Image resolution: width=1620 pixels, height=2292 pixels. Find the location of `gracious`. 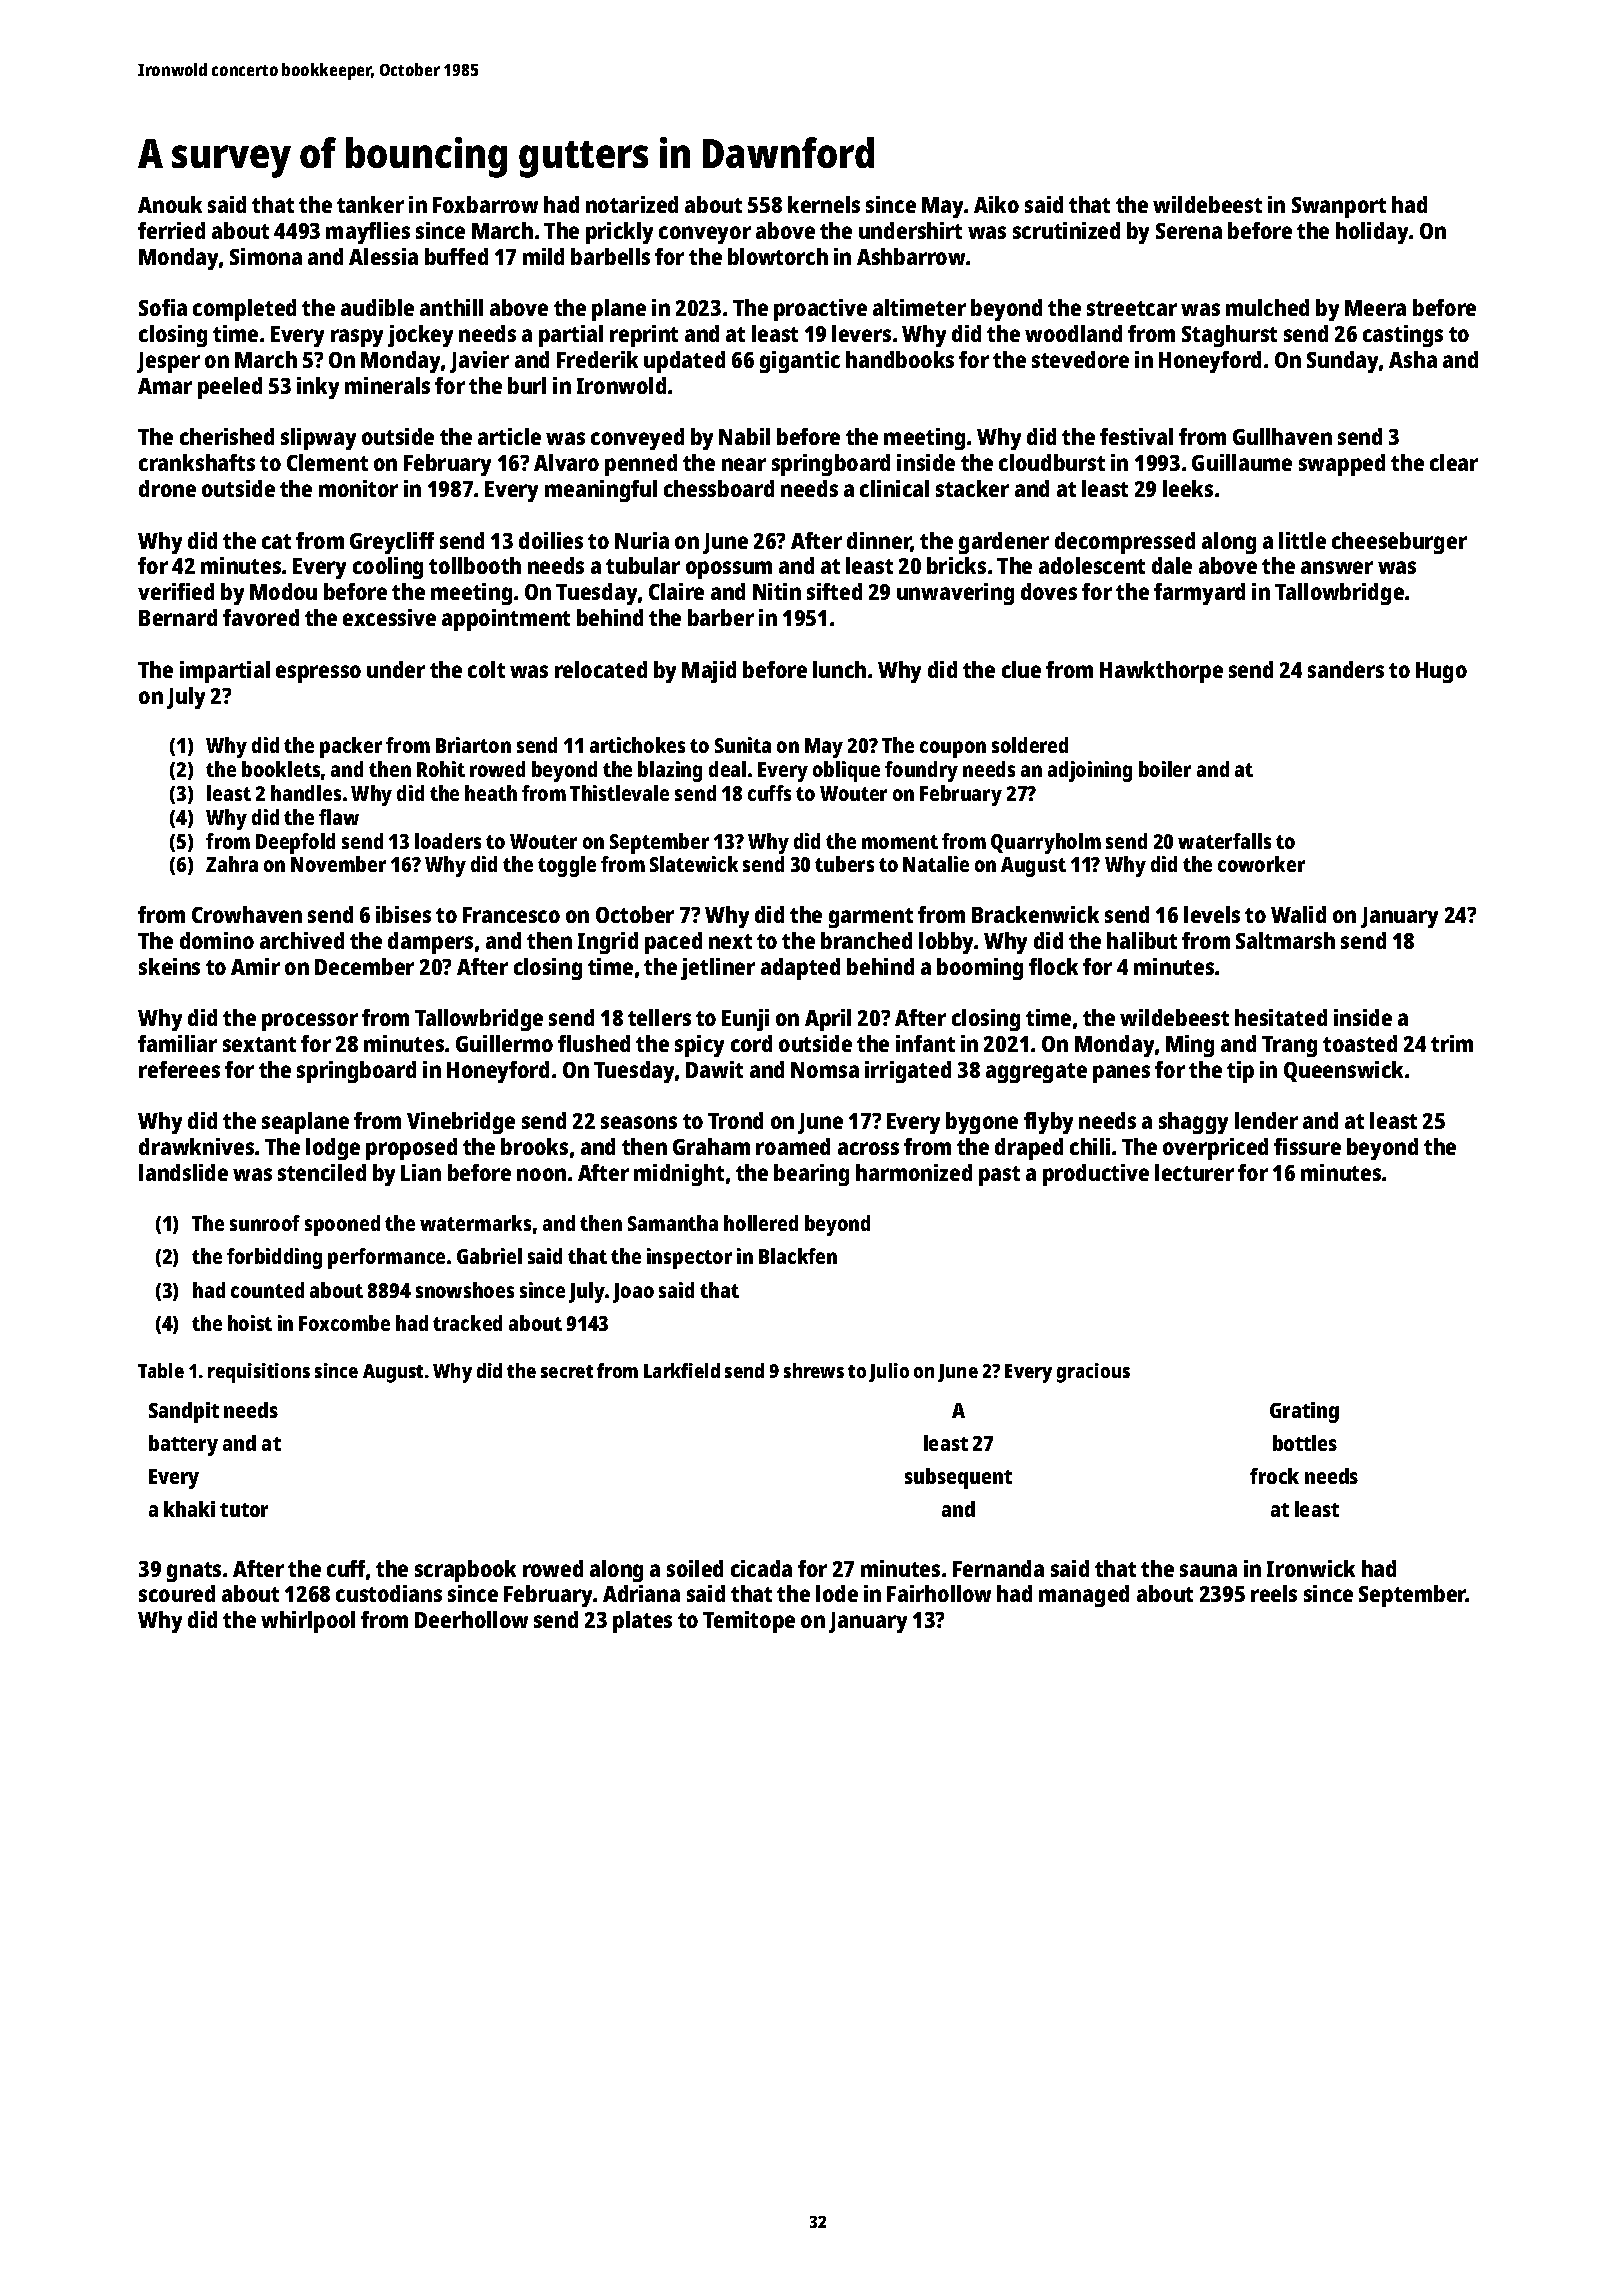

gracious is located at coordinates (1093, 1373).
